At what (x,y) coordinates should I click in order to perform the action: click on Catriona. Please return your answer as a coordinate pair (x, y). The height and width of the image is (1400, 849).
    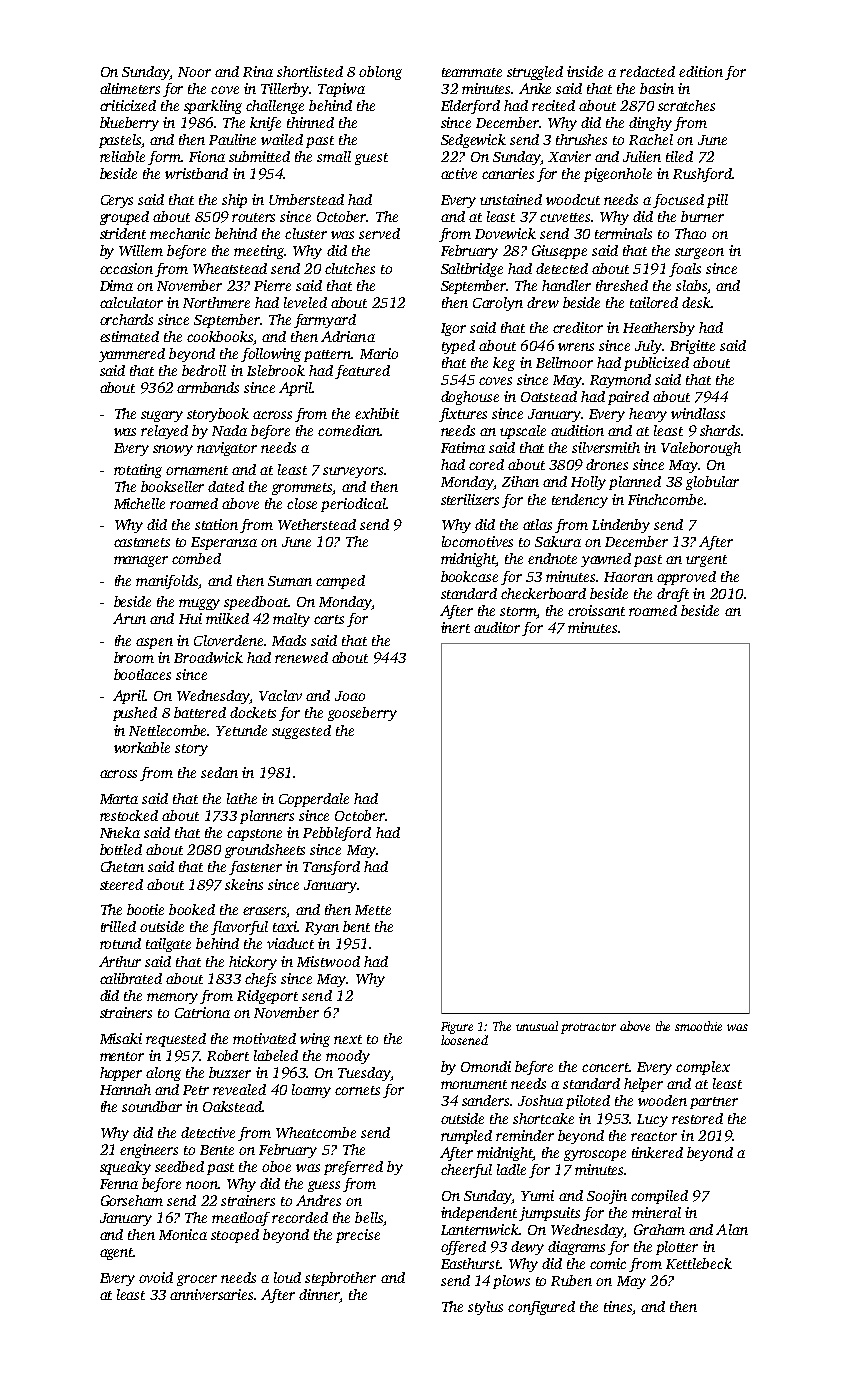
    Looking at the image, I should click on (202, 1012).
